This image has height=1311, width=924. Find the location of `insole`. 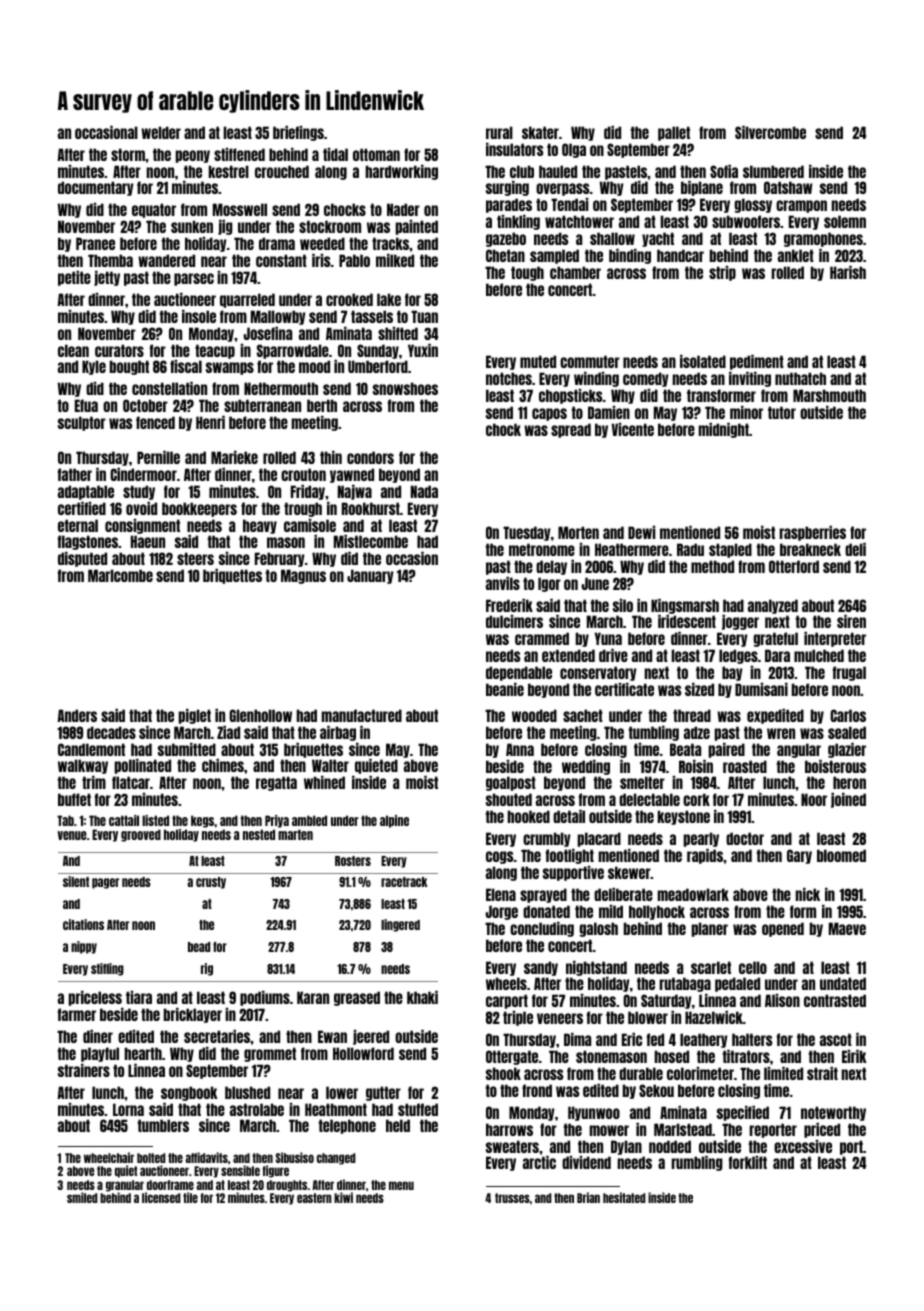

insole is located at coordinates (199, 316).
